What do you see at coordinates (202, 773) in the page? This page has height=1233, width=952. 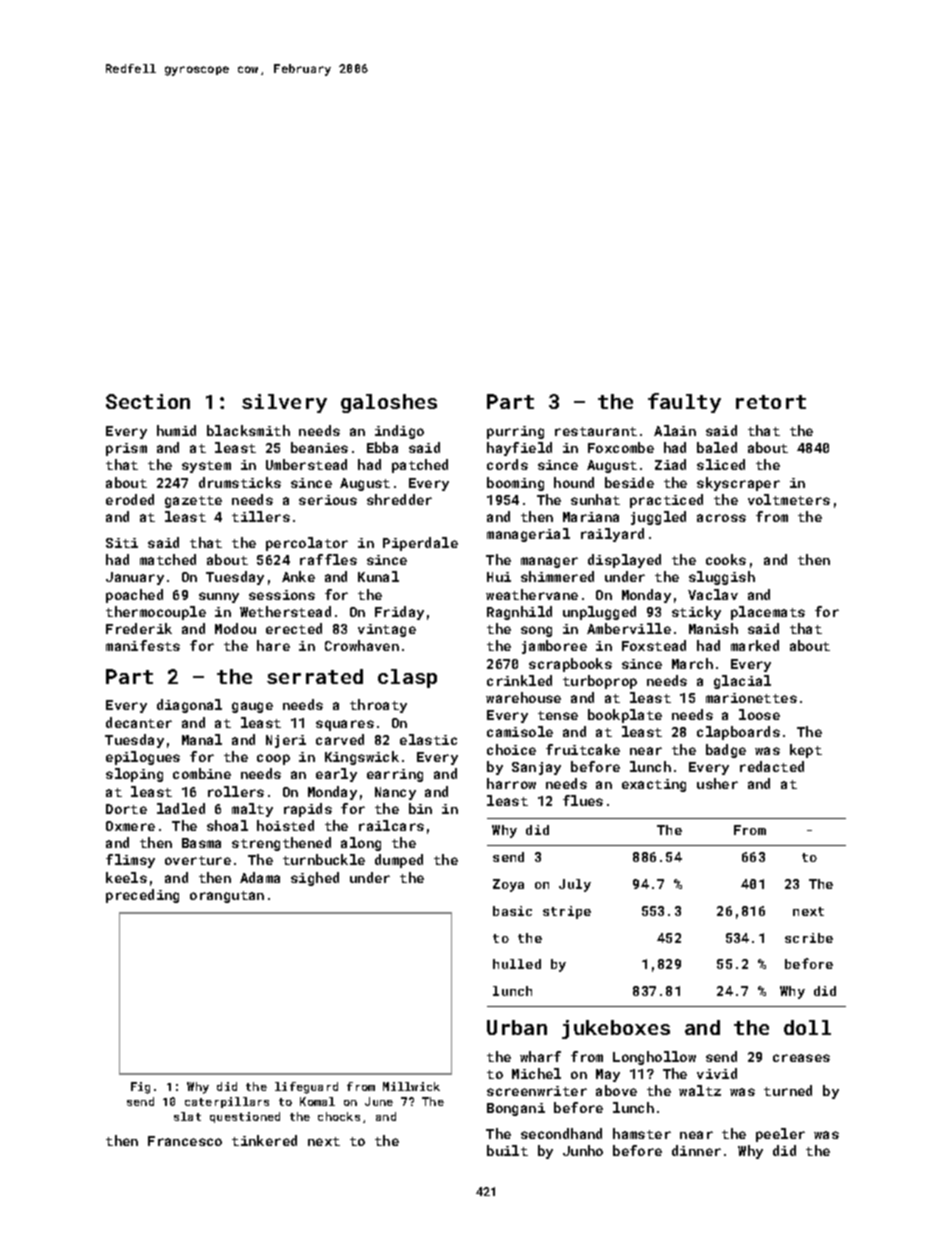 I see `combine` at bounding box center [202, 773].
